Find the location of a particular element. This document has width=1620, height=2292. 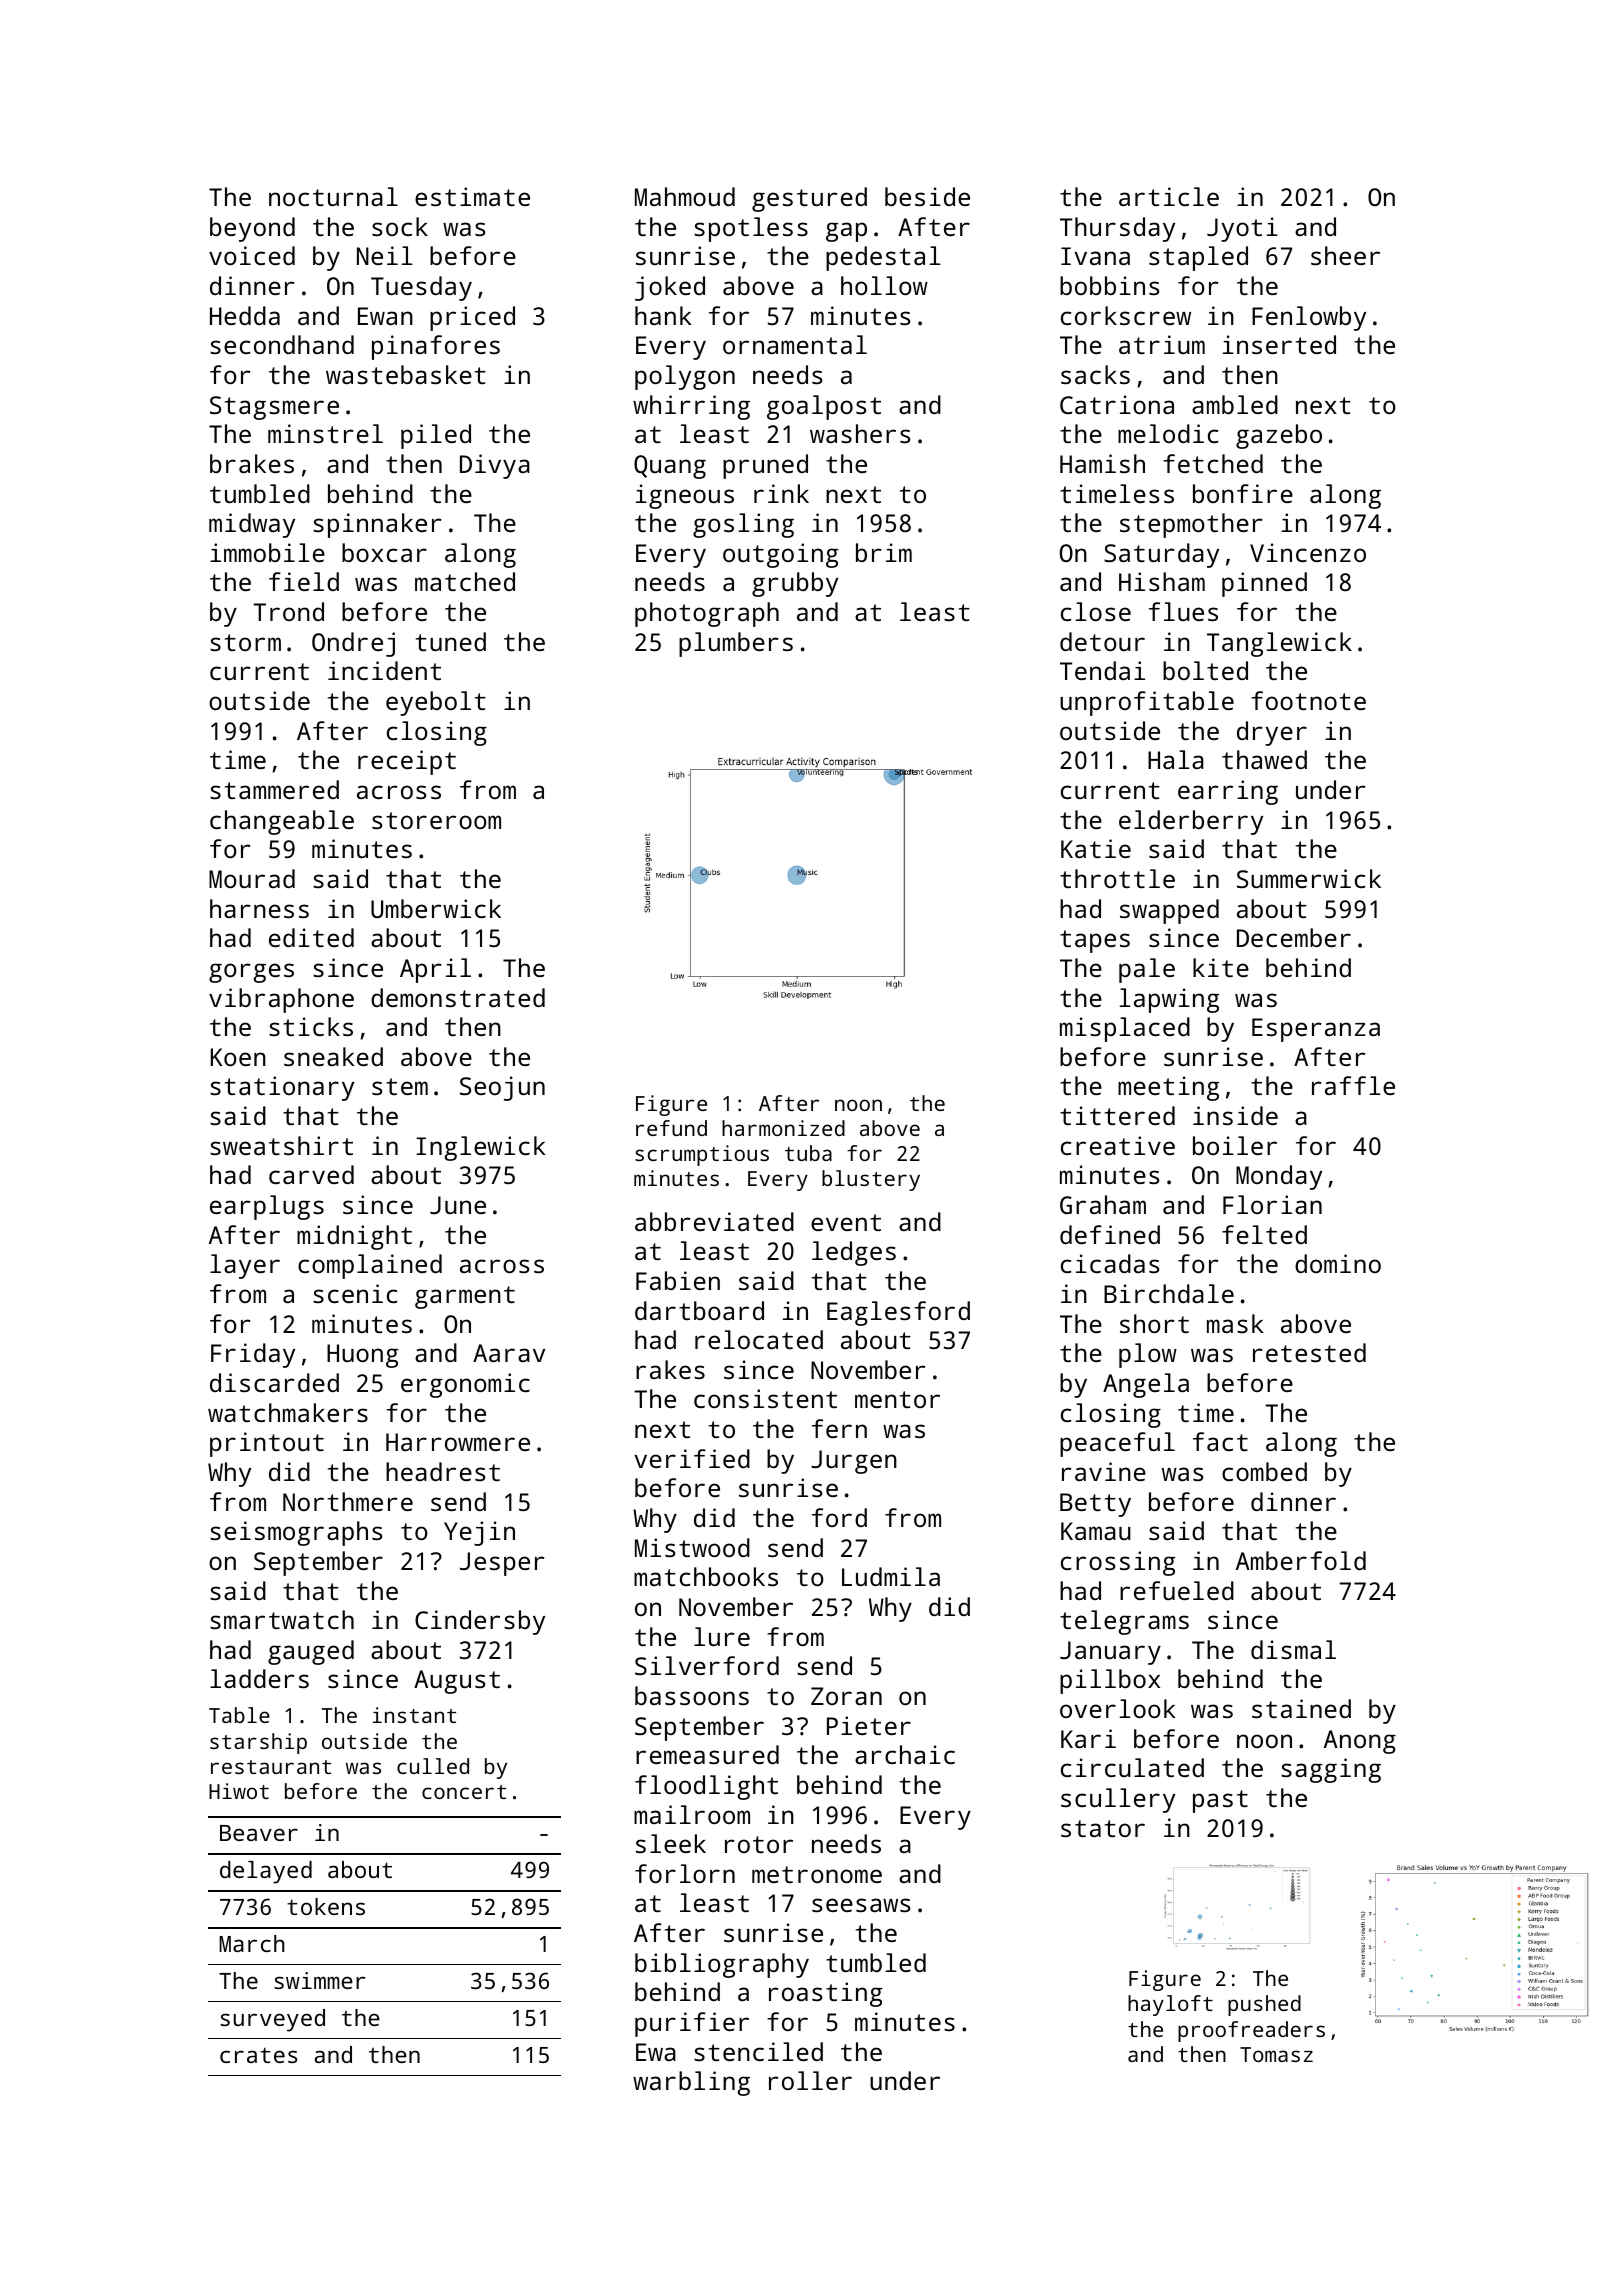

Jurgen is located at coordinates (854, 1462).
